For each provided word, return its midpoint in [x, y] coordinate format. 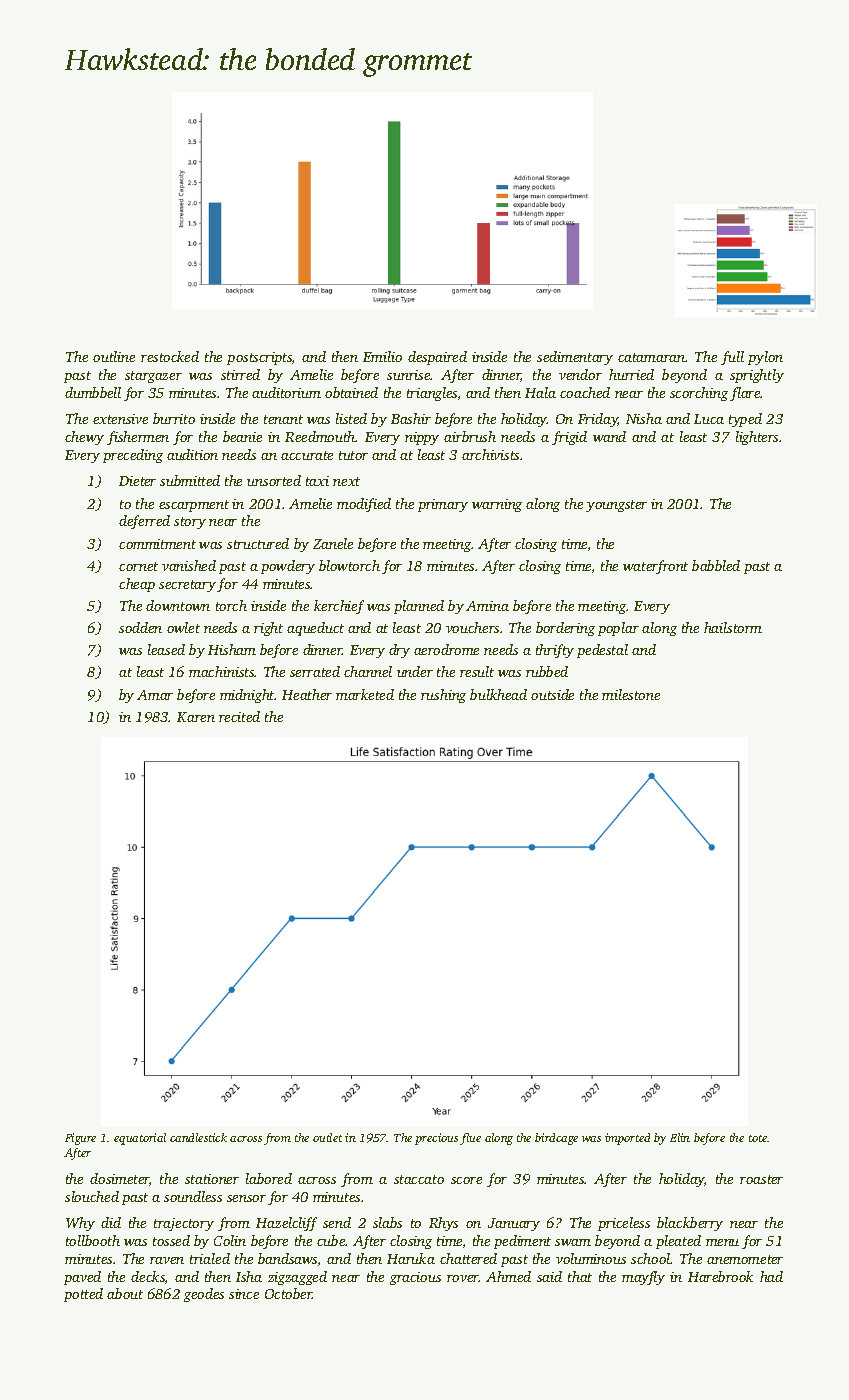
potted [83, 1295]
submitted [190, 480]
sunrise [409, 375]
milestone [631, 694]
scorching [699, 394]
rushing [443, 696]
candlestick [198, 1137]
